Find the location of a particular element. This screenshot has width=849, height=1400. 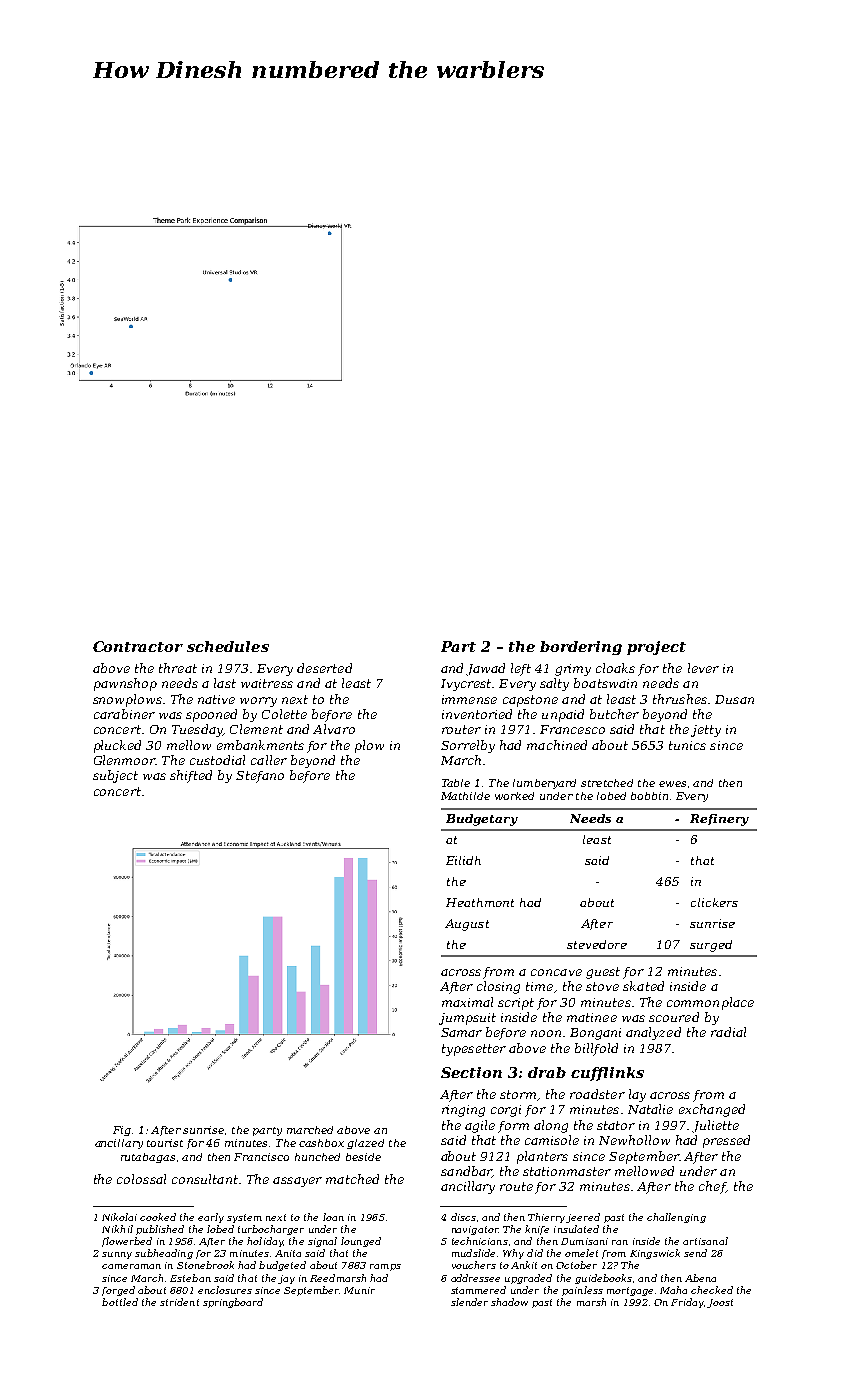

Alvaro is located at coordinates (334, 729).
